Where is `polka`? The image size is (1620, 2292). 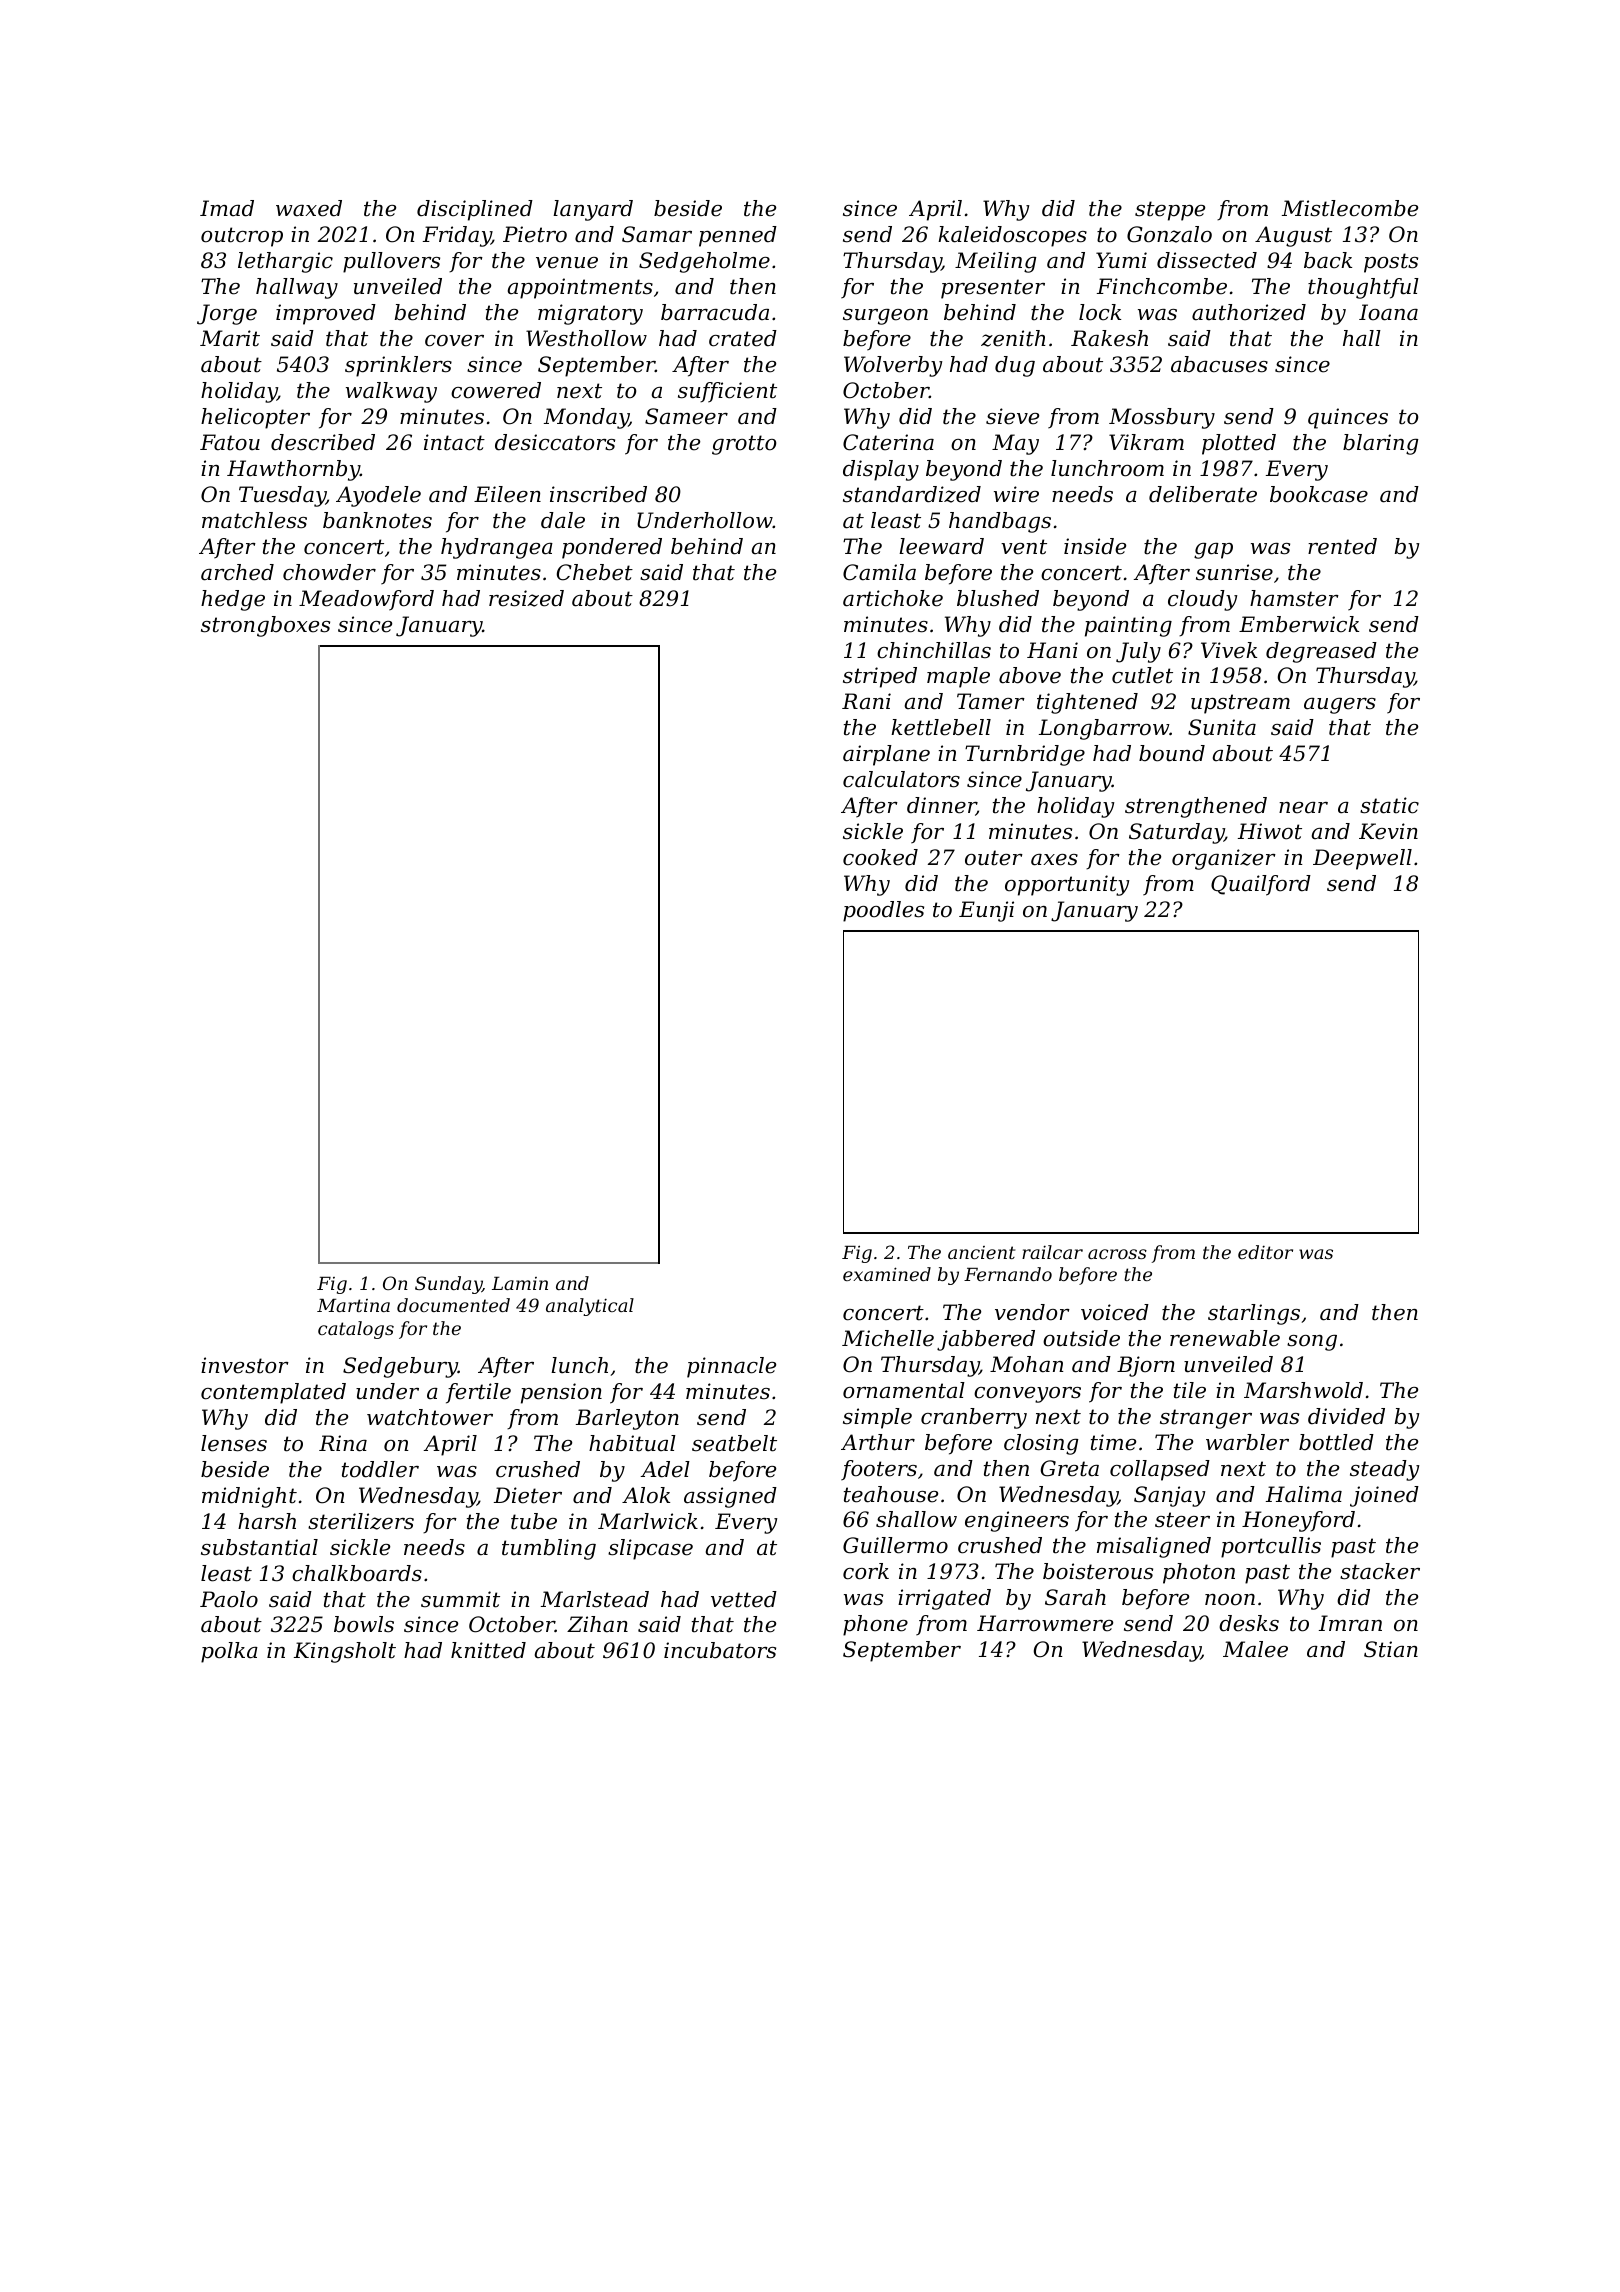
polka is located at coordinates (229, 1652).
